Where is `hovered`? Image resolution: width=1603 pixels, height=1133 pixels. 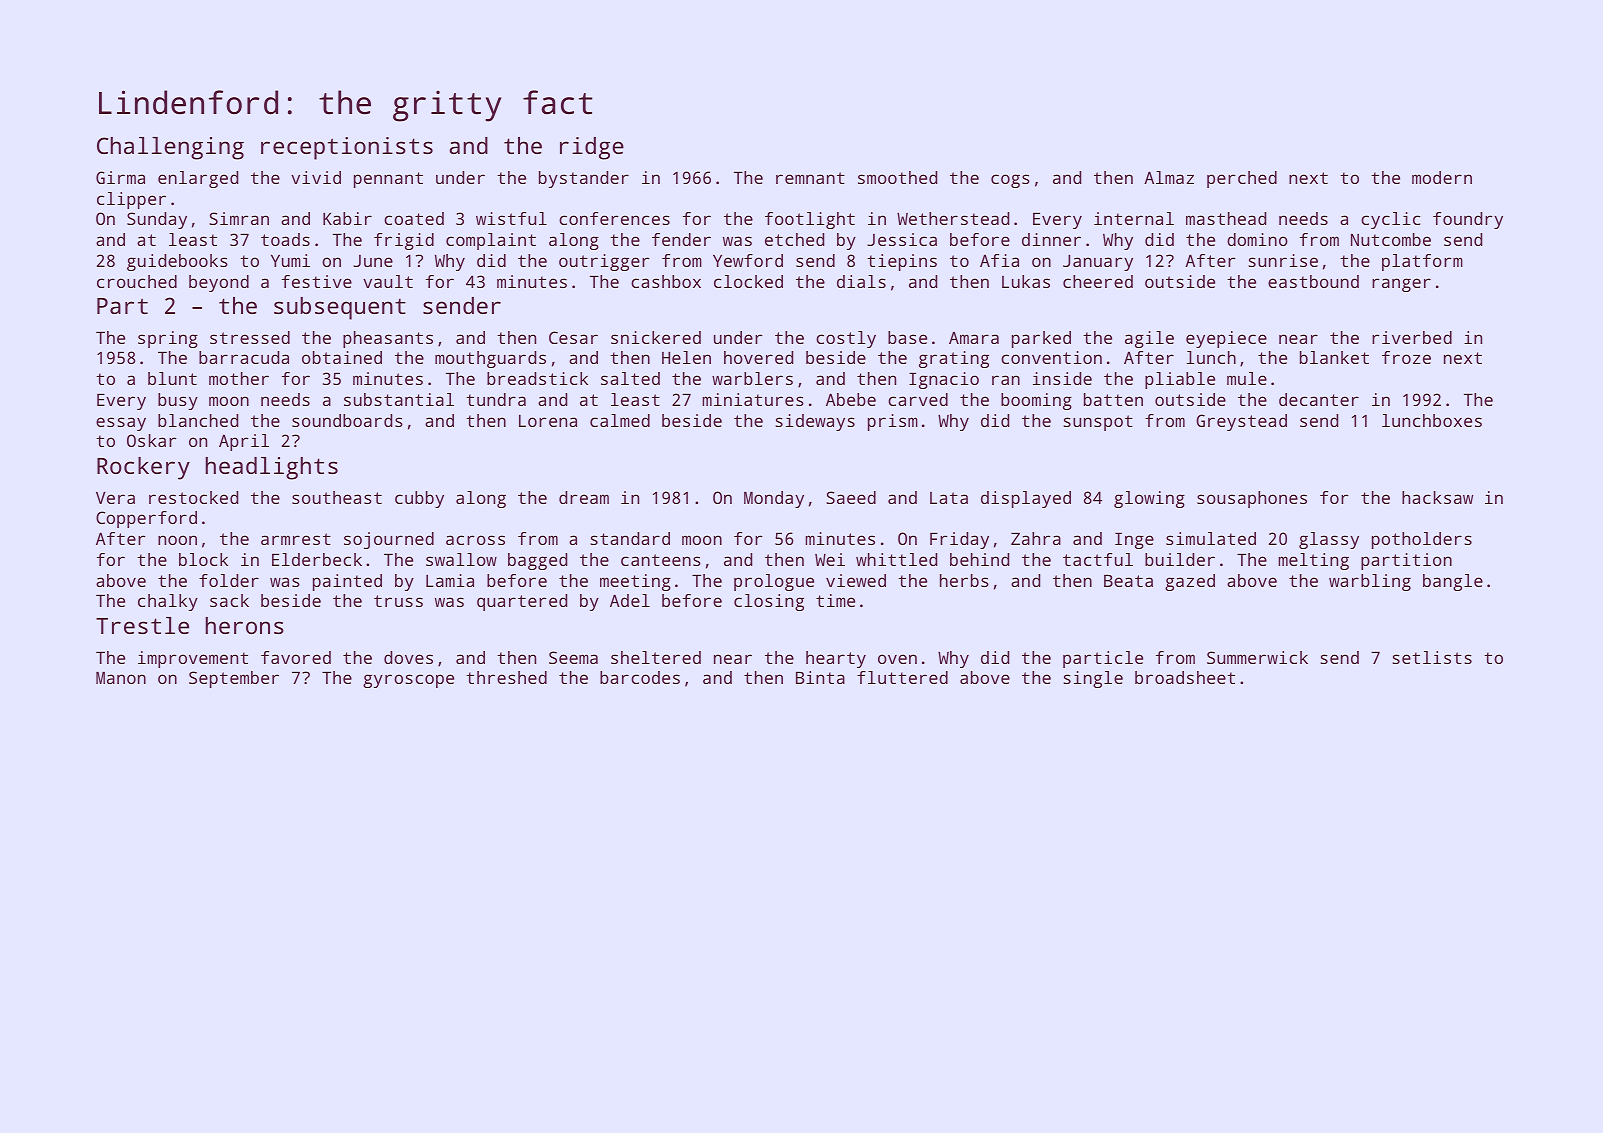 hovered is located at coordinates (758, 357).
